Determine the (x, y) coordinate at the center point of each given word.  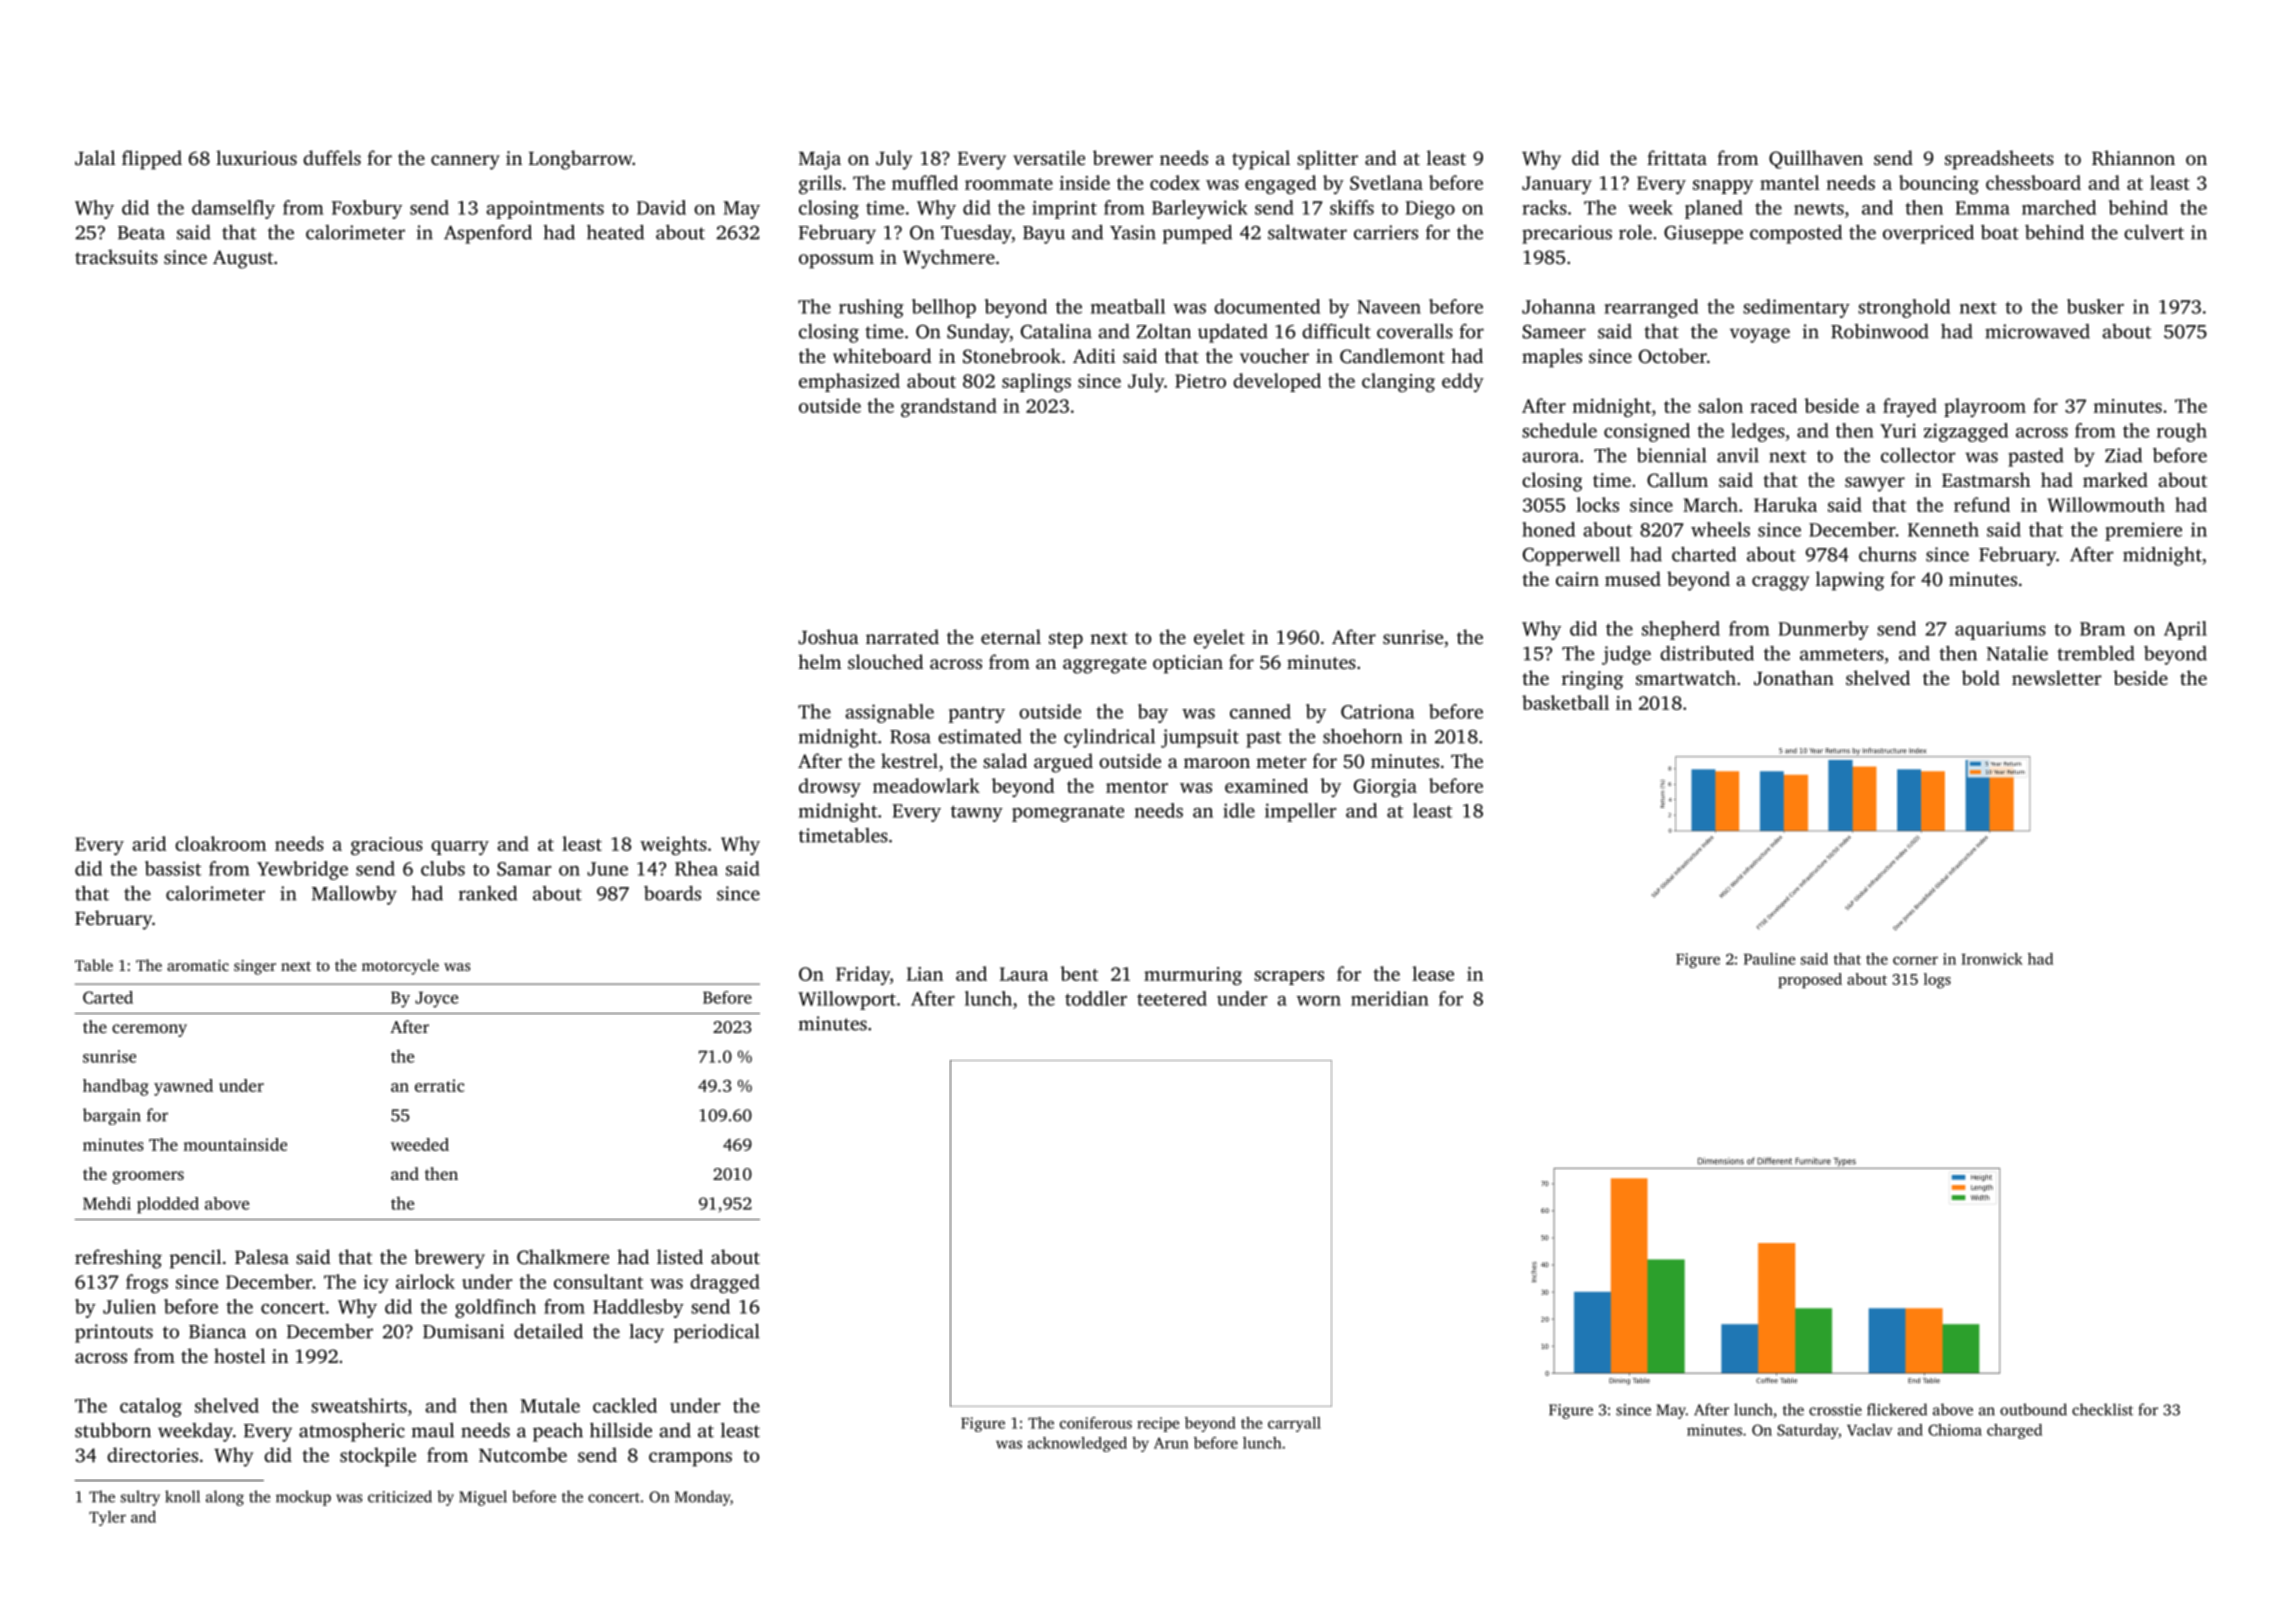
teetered (1172, 998)
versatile (1049, 157)
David (661, 207)
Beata (141, 233)
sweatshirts (359, 1405)
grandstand (949, 407)
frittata (1677, 157)
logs (1937, 981)
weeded (420, 1144)
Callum (1677, 480)
